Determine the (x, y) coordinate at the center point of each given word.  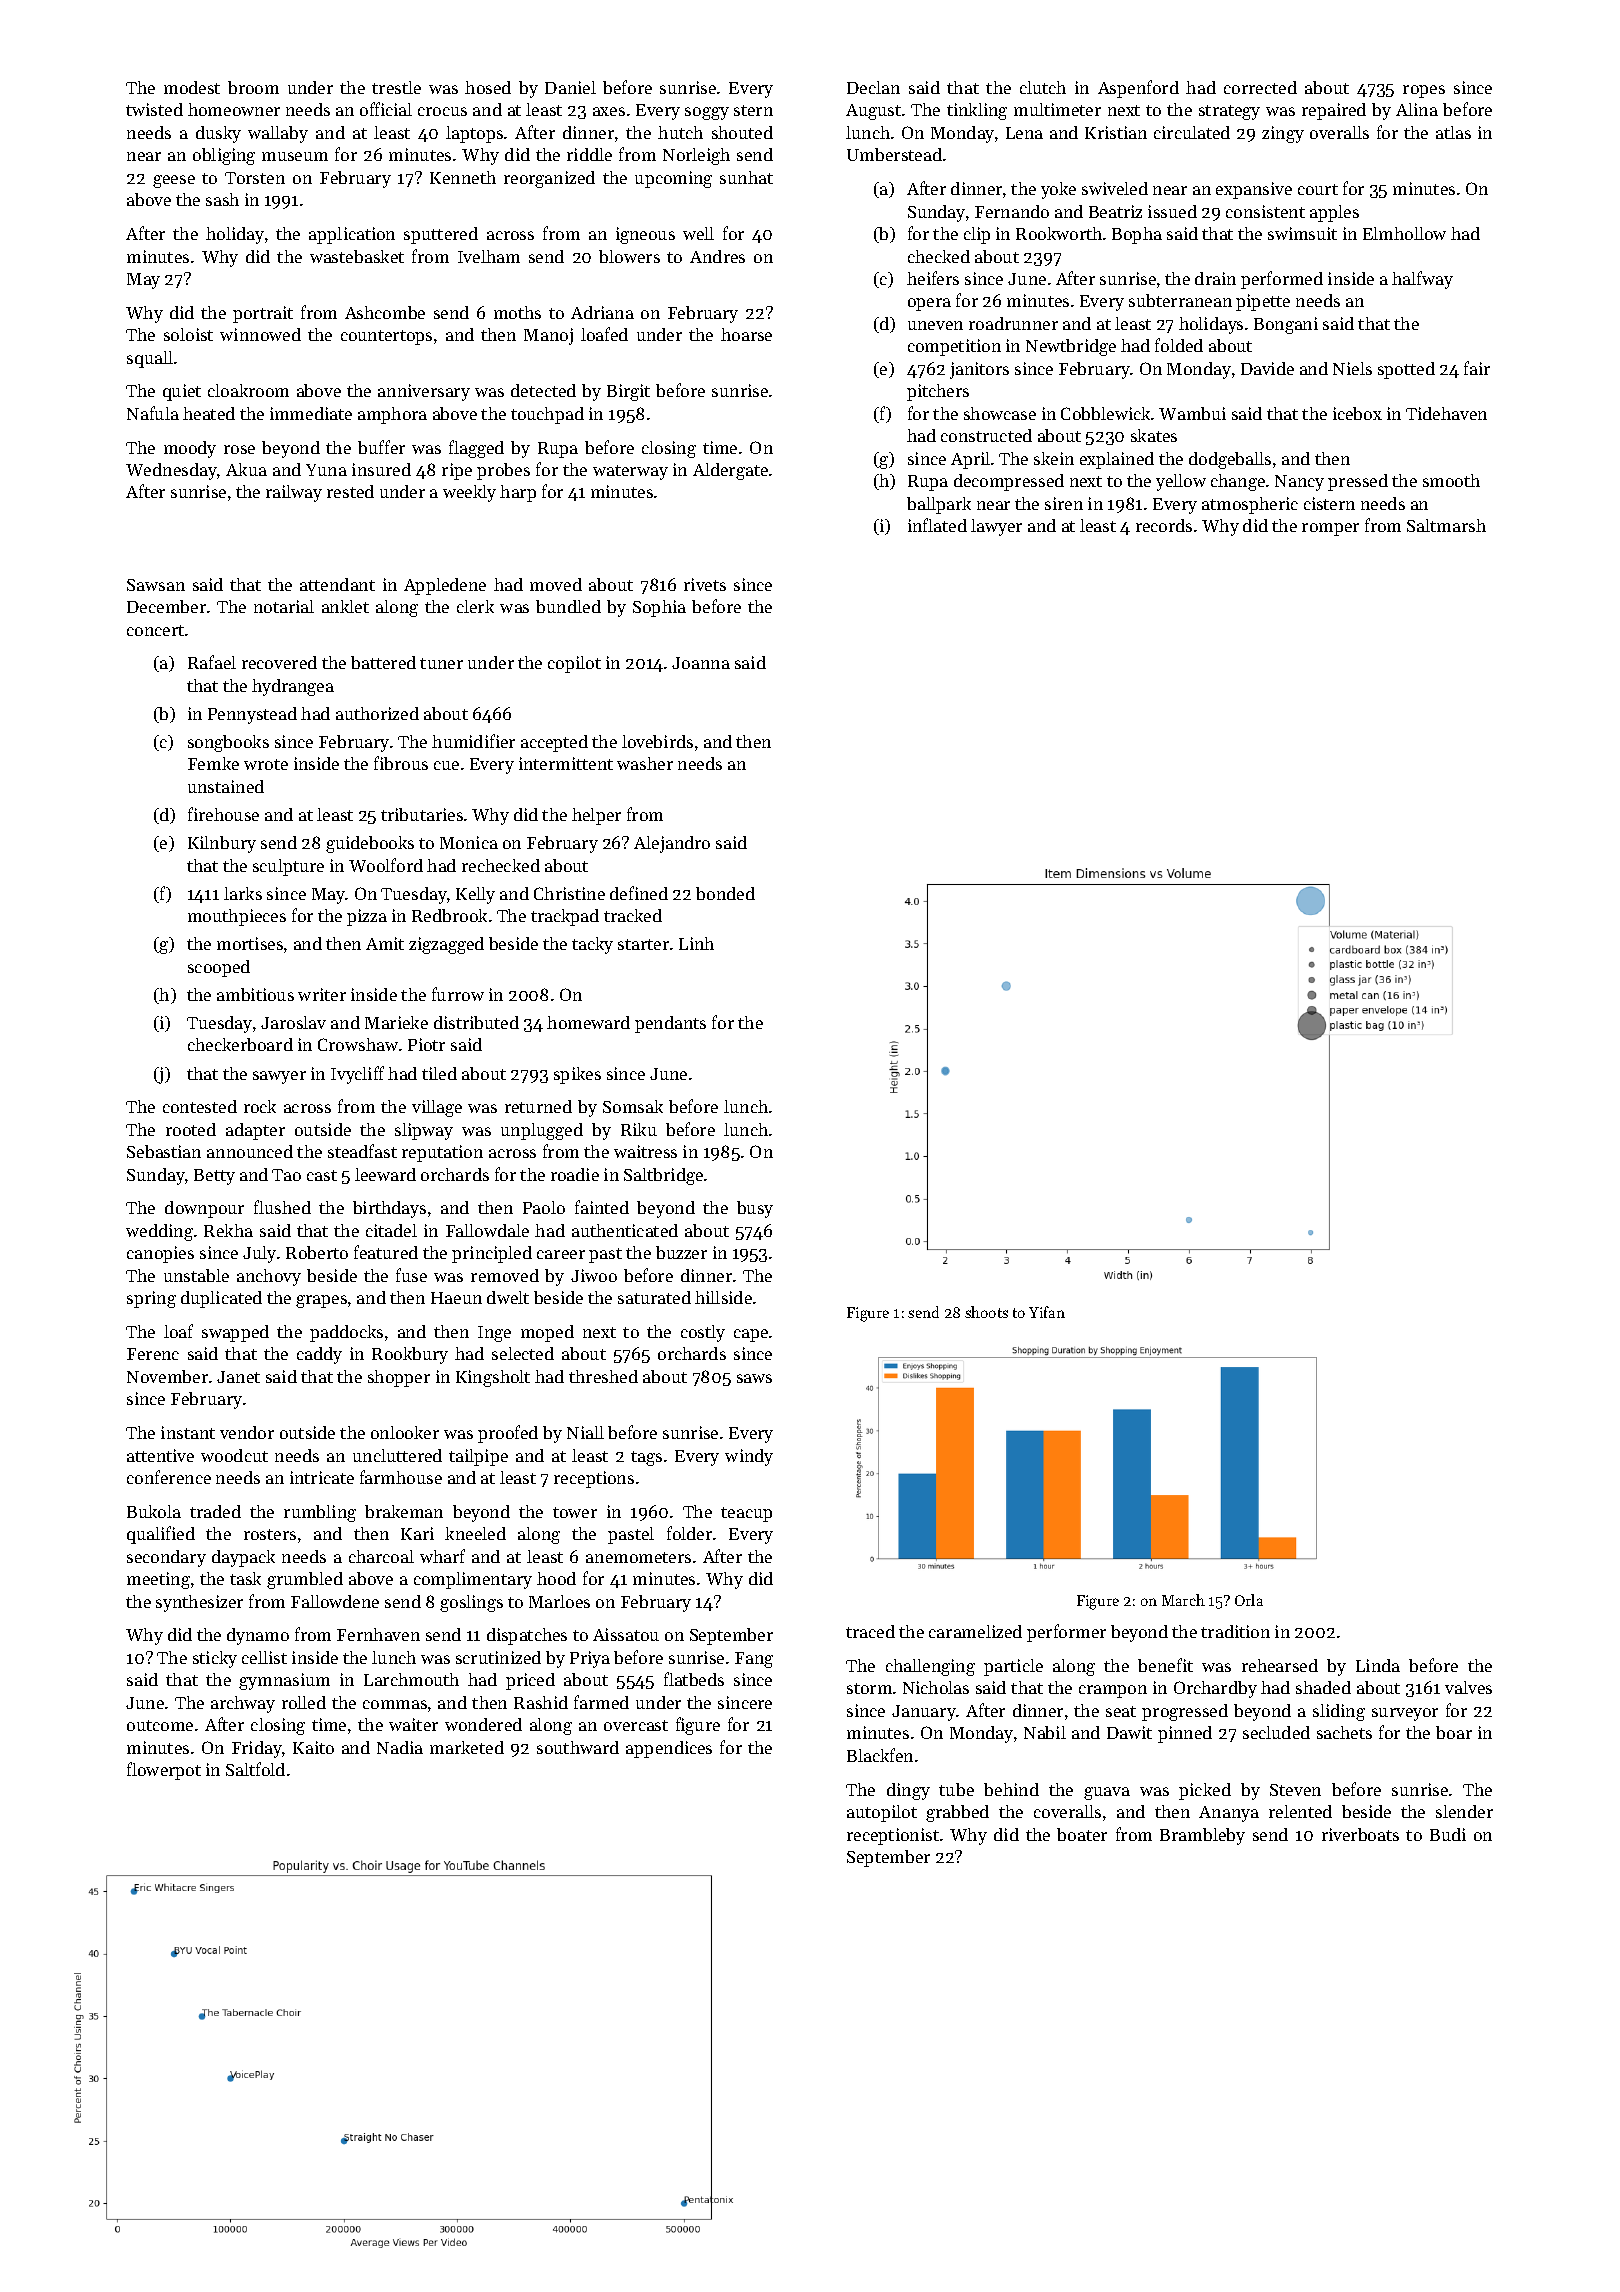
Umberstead (894, 154)
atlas (1453, 132)
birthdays (389, 1209)
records (1164, 525)
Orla (1249, 1600)
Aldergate (730, 471)
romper (1330, 529)
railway (294, 493)
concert (155, 630)
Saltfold (255, 1769)
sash (222, 199)
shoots (986, 1312)
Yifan (1047, 1312)
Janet (238, 1377)
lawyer (996, 527)
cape (751, 1335)
